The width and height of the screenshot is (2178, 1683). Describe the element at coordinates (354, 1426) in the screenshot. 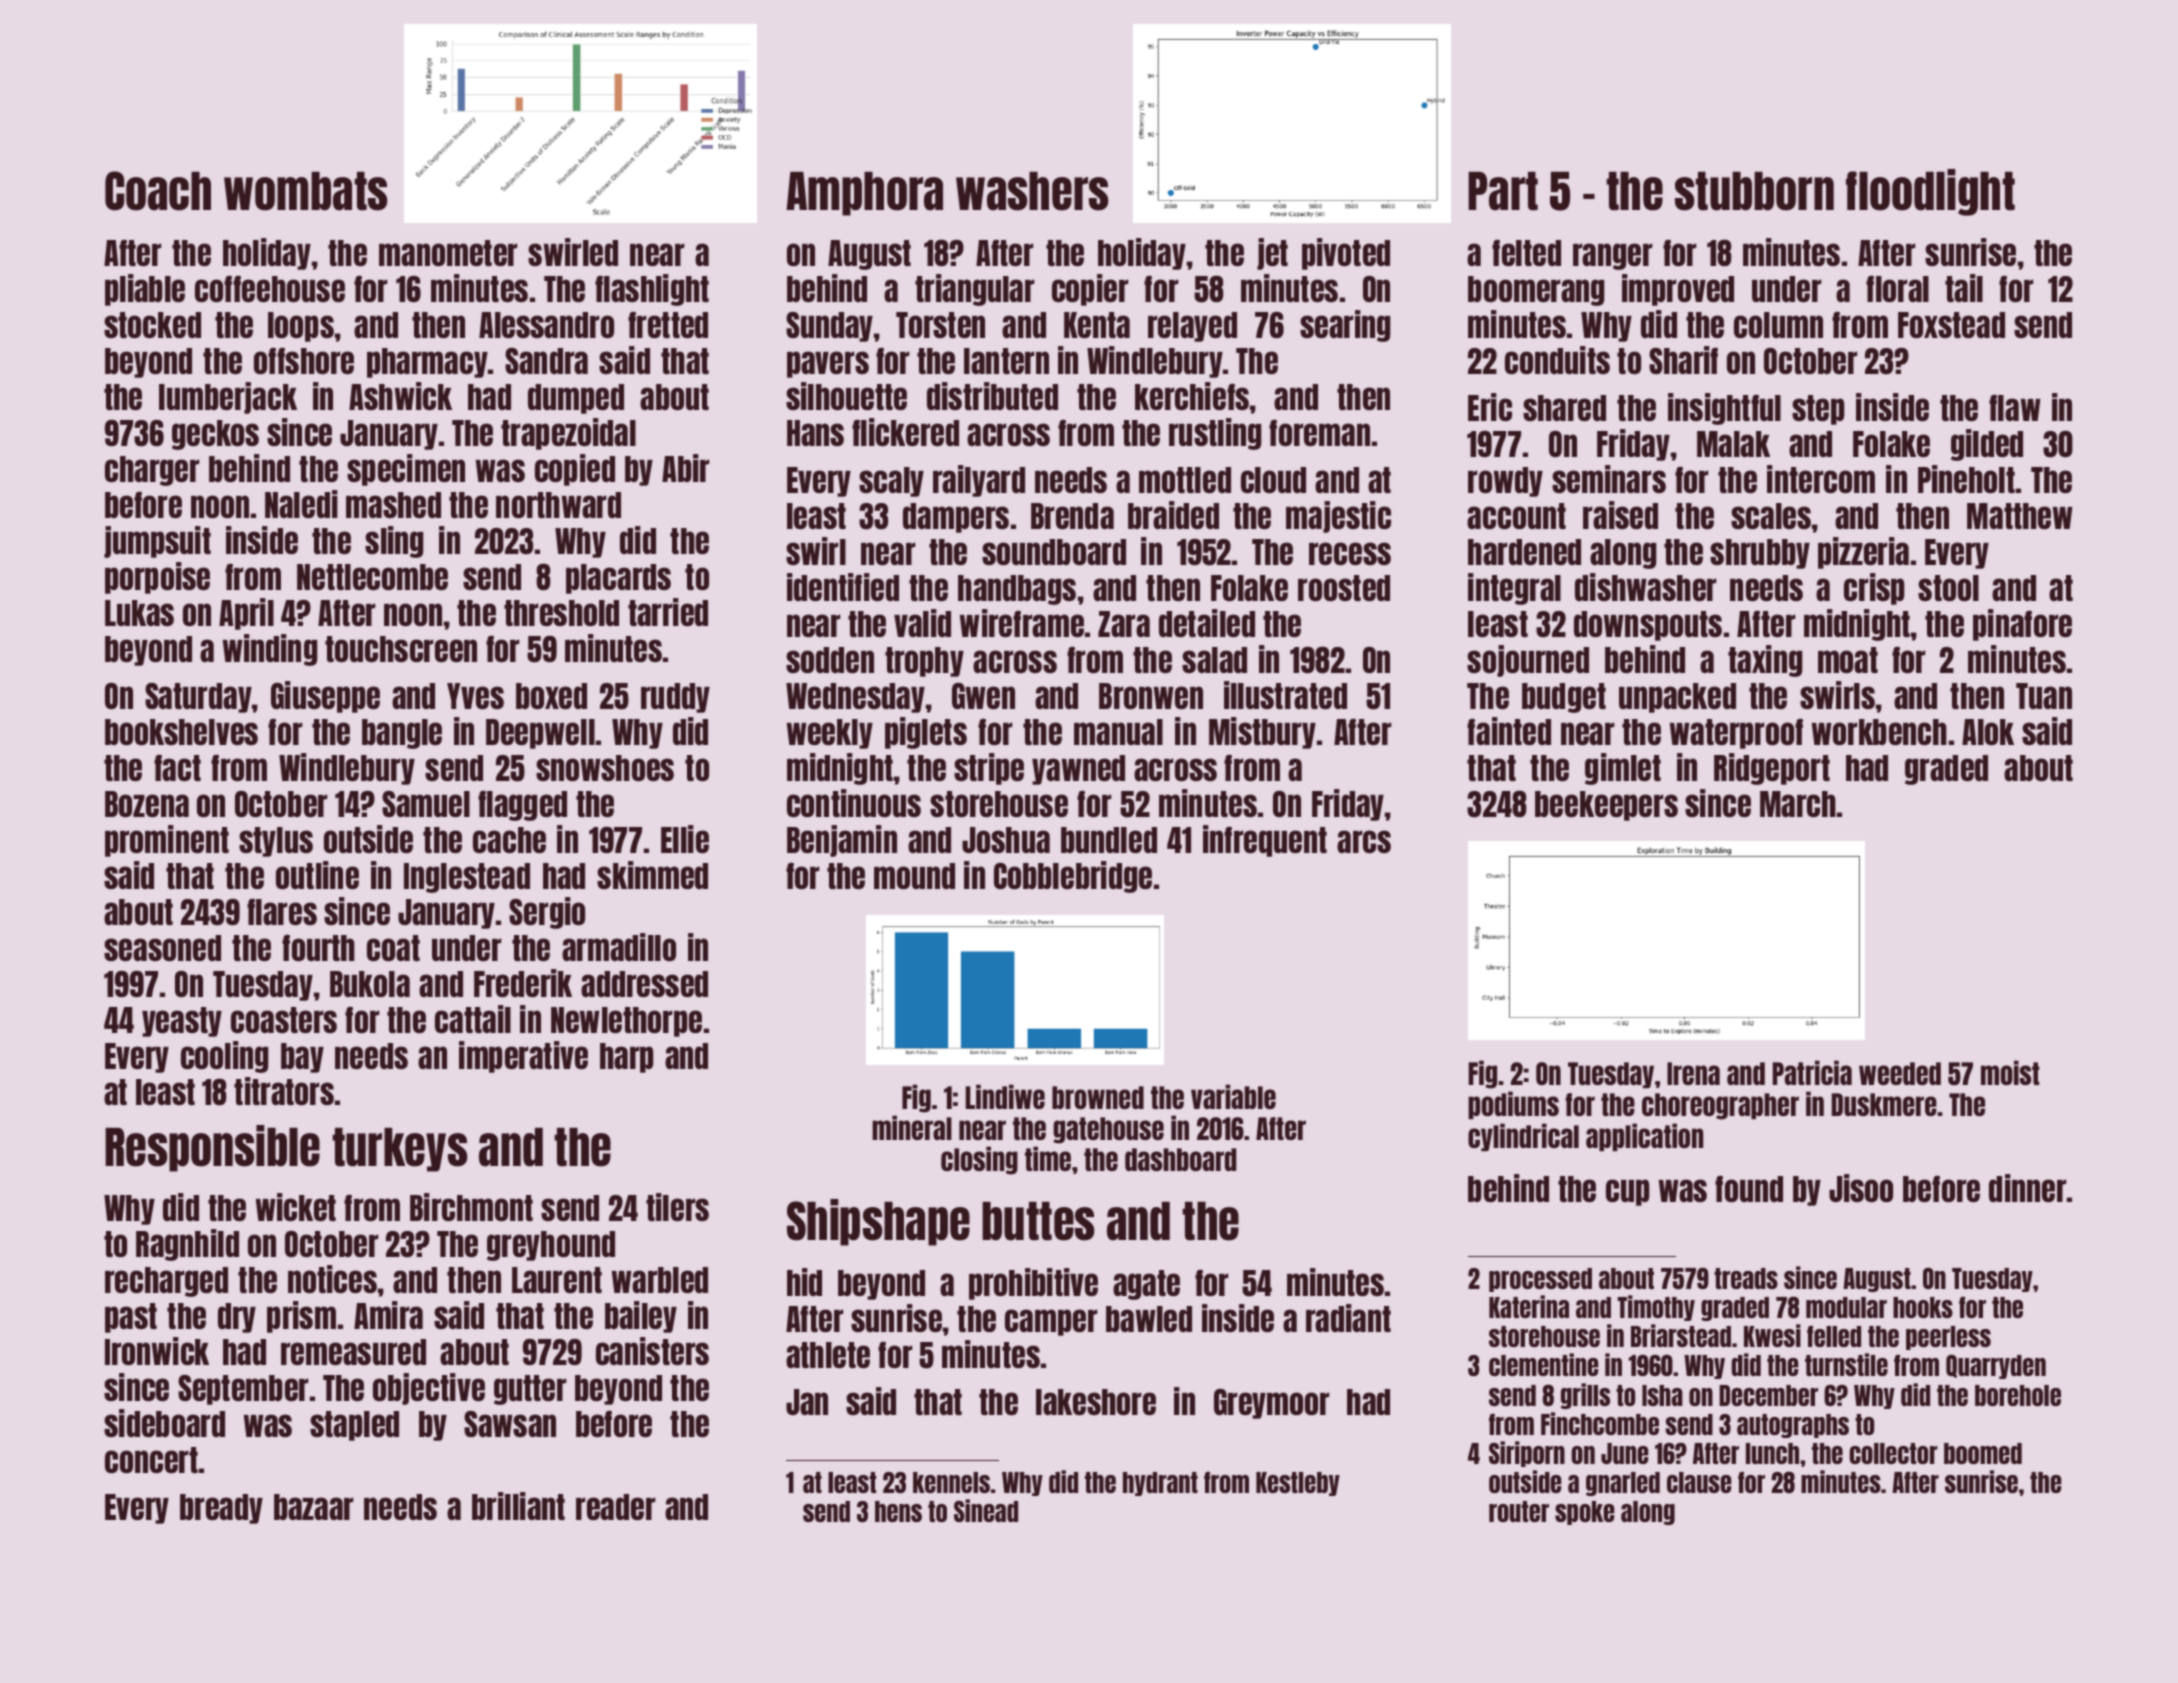

I see `stapled` at that location.
